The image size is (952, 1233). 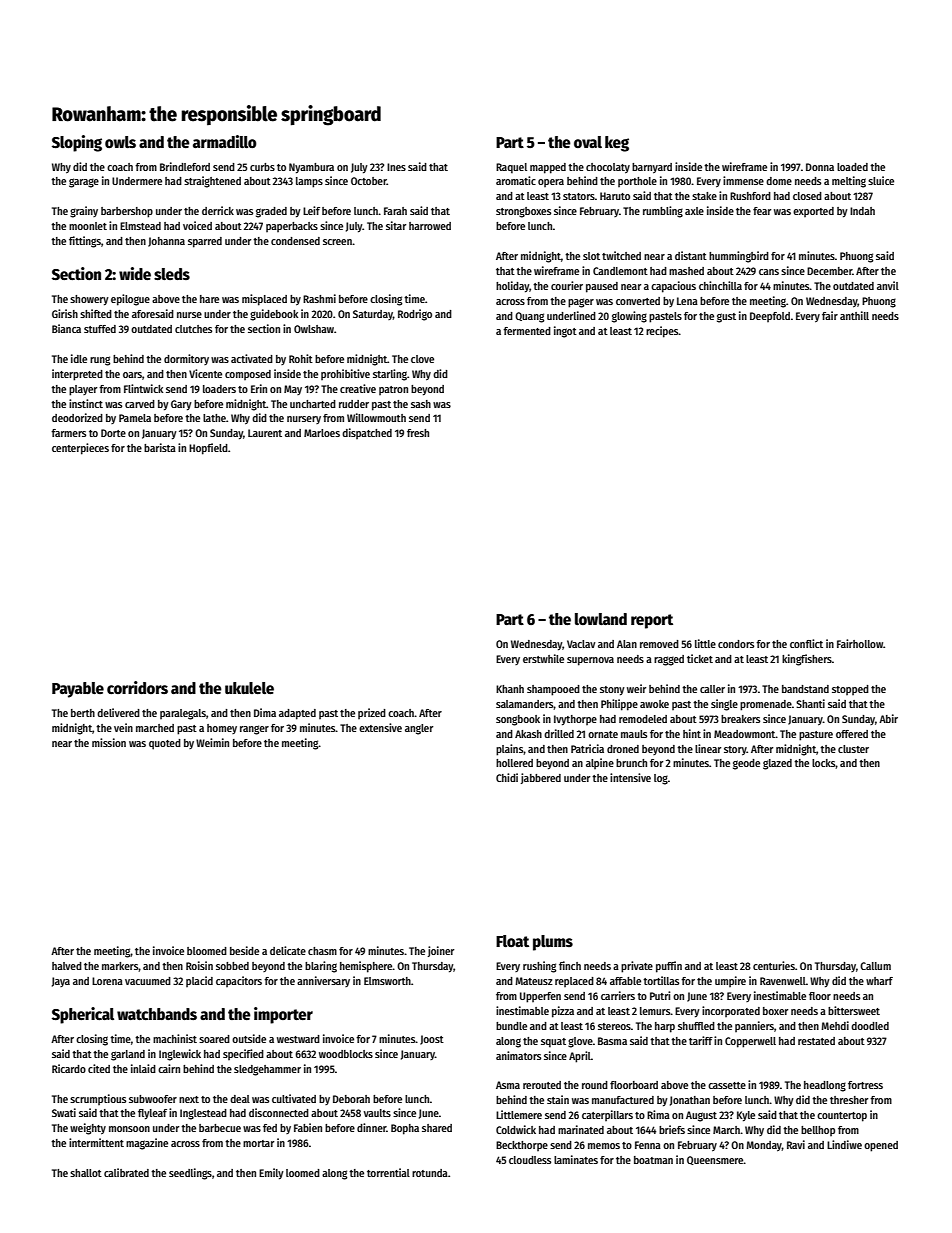 I want to click on cans, so click(x=769, y=272).
